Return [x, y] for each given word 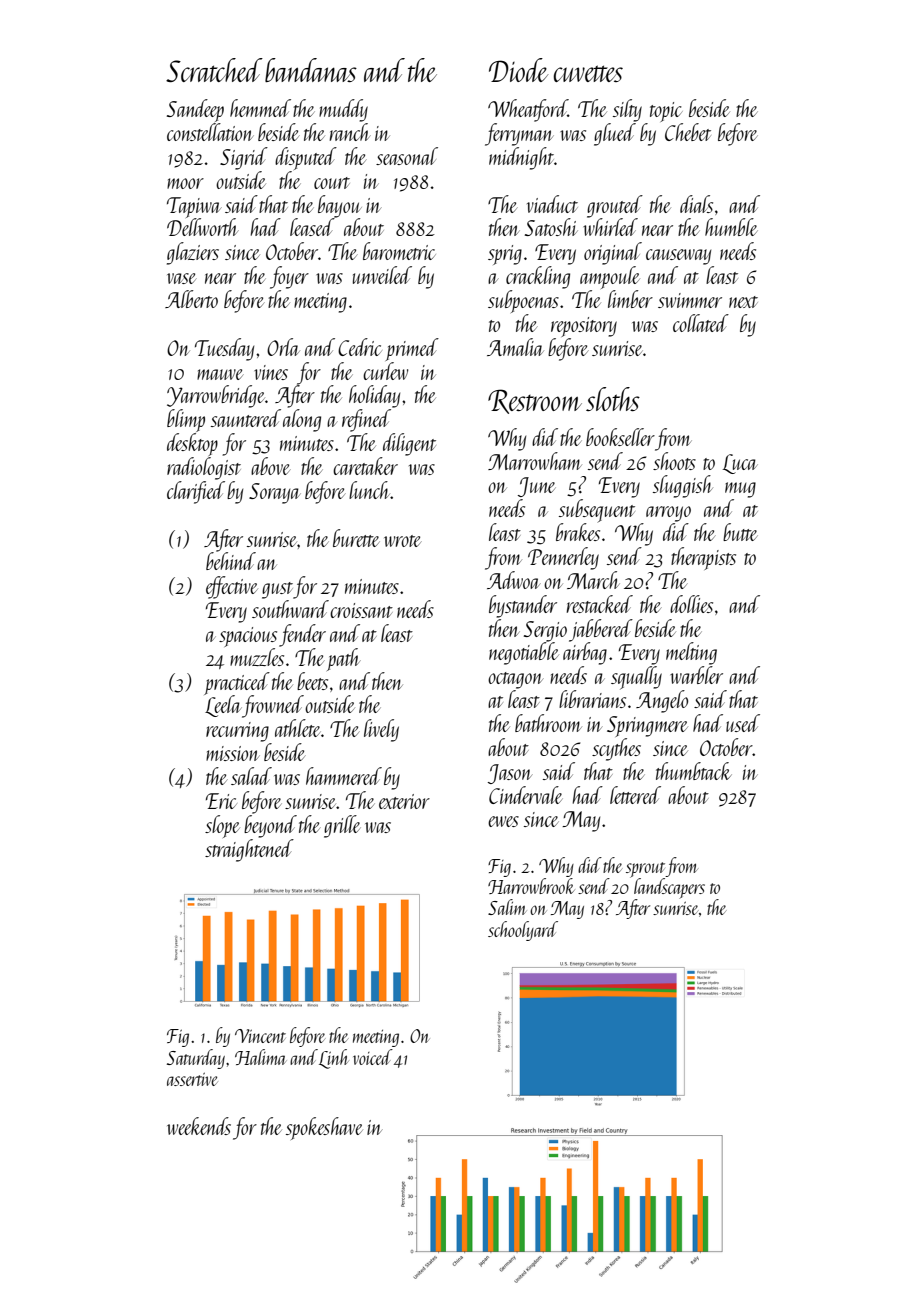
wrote [403, 541]
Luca [740, 464]
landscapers [669, 888]
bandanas [311, 70]
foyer [289, 277]
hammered [344, 776]
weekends [199, 1126]
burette [356, 538]
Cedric [360, 347]
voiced [373, 1057]
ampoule [610, 277]
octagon [515, 680]
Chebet [688, 132]
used [743, 723]
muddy [343, 110]
